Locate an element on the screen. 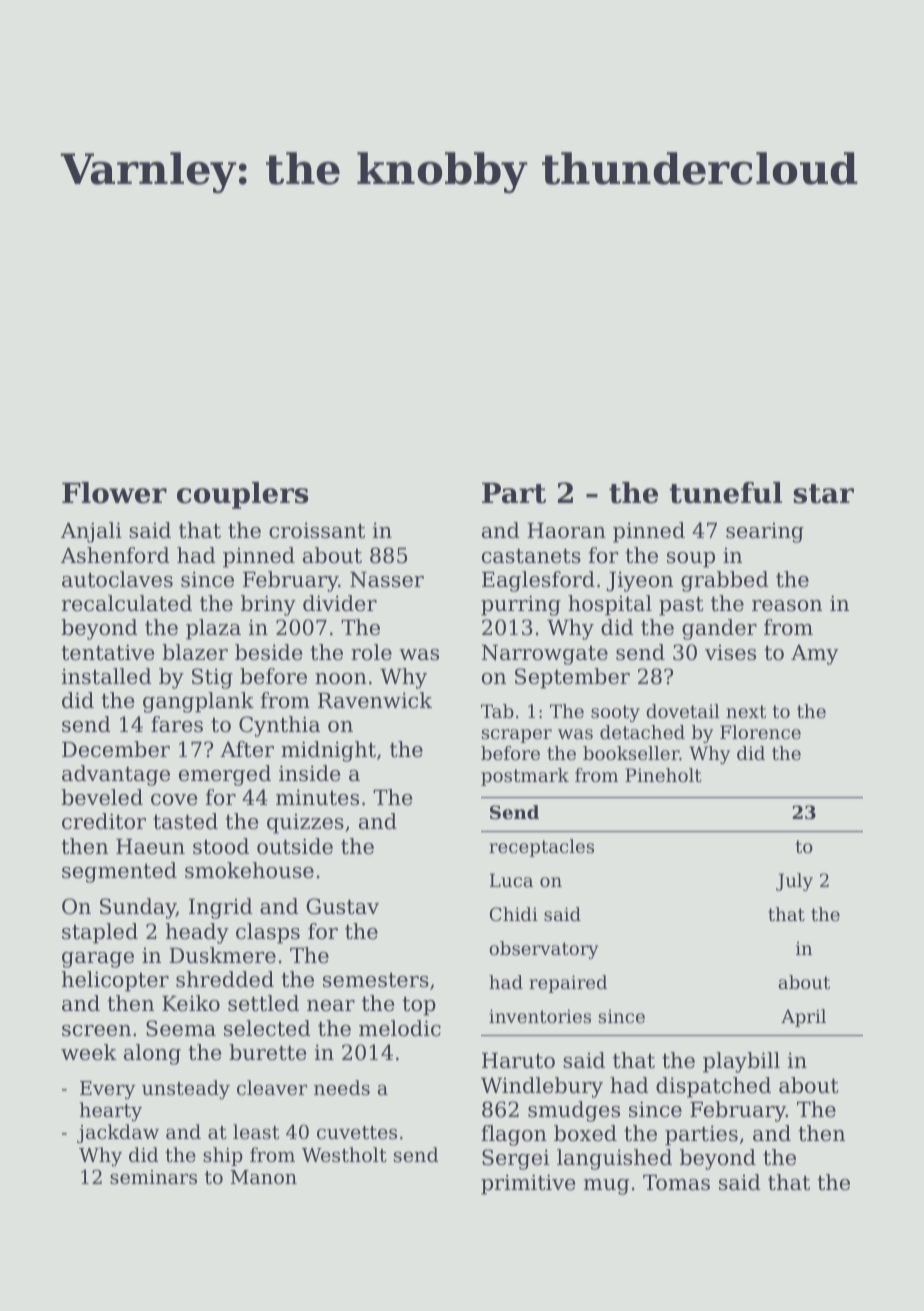 The width and height of the screenshot is (924, 1311). jackdaw is located at coordinates (118, 1134).
